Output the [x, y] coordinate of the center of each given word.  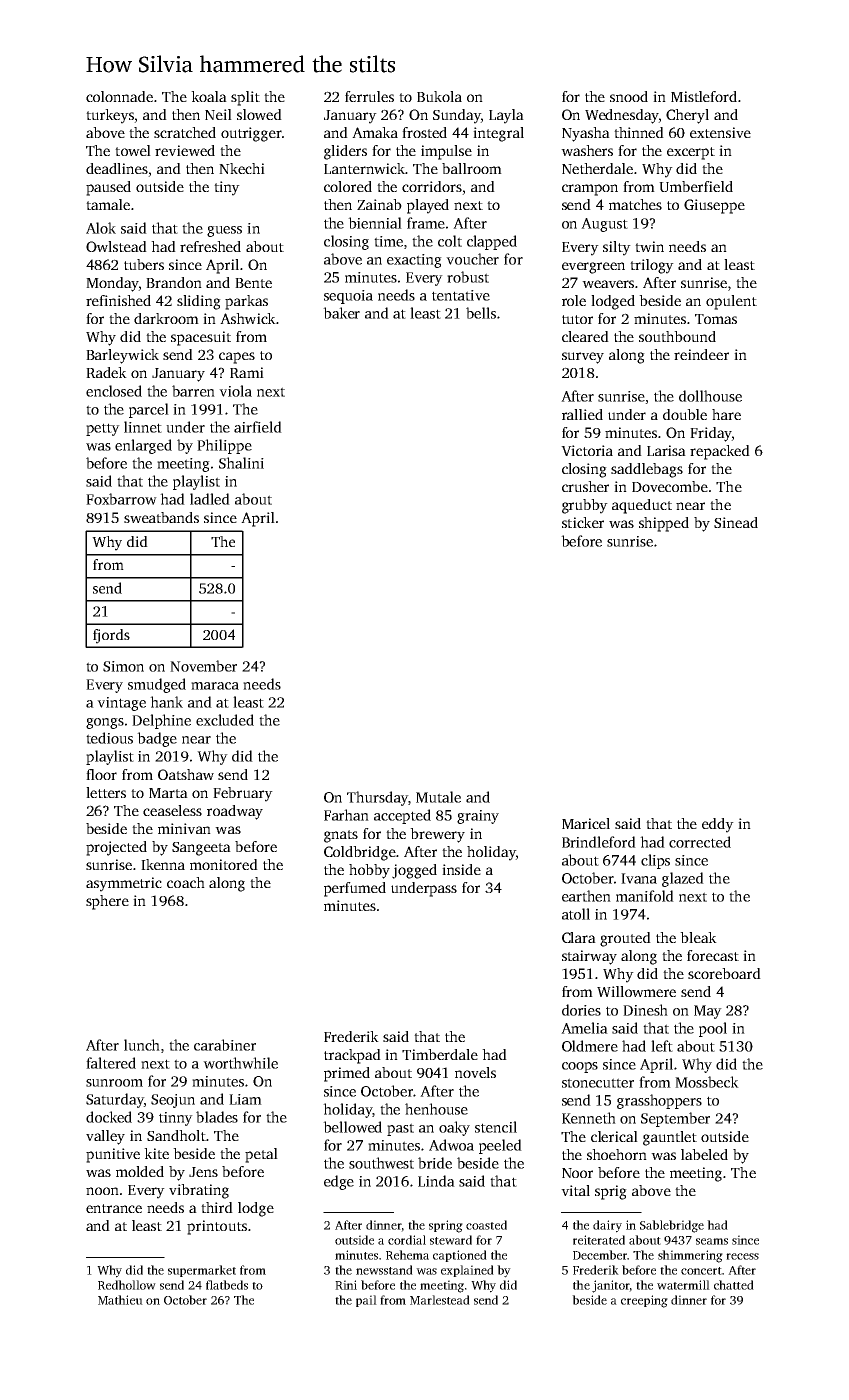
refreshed [210, 246]
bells [481, 313]
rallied [582, 414]
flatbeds [227, 1285]
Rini [346, 1285]
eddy [718, 825]
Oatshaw [186, 774]
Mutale [438, 797]
